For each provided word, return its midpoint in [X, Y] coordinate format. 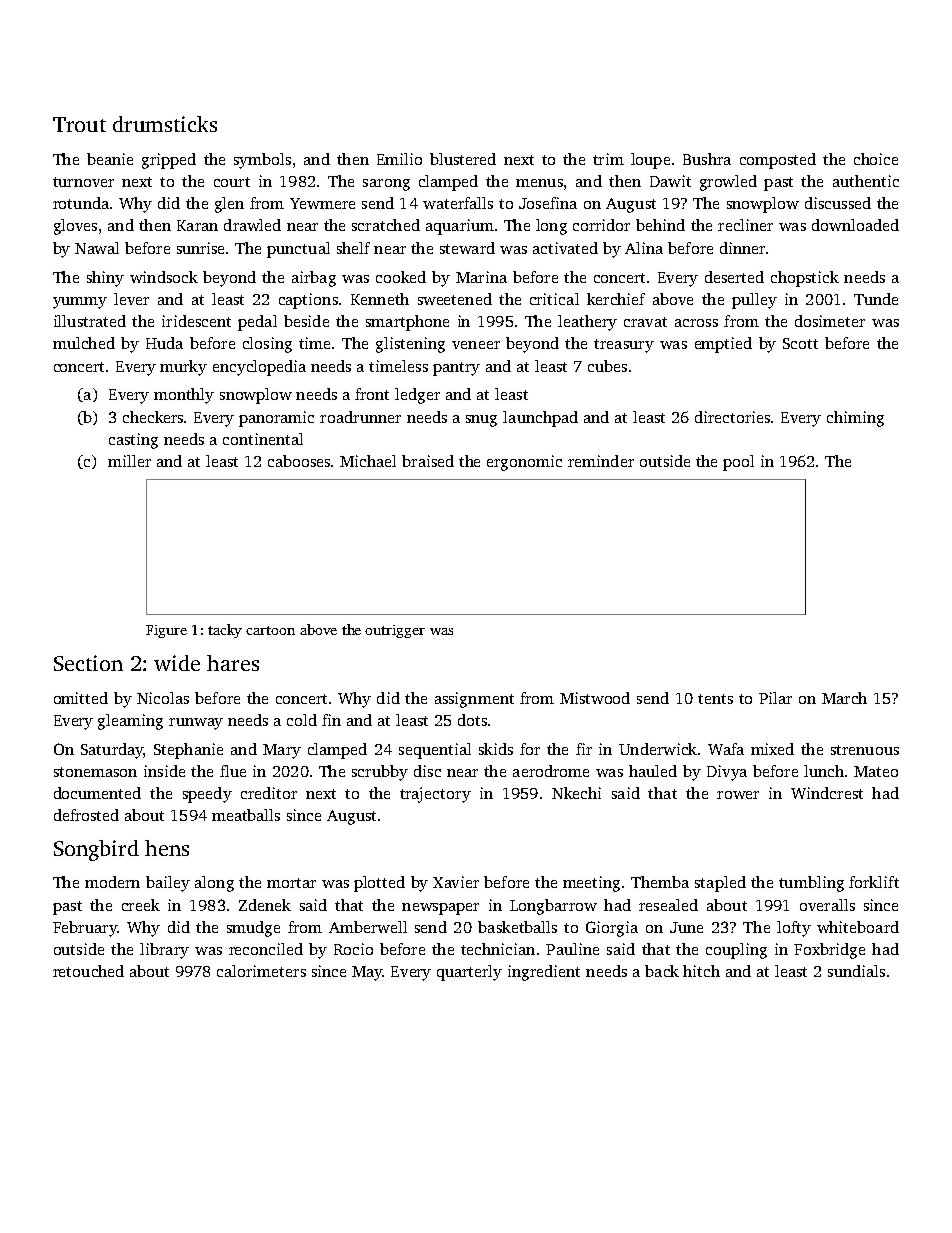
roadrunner [360, 417]
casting [133, 441]
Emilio [399, 159]
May [367, 973]
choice [876, 159]
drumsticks [165, 124]
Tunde [876, 299]
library [164, 951]
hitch [701, 971]
